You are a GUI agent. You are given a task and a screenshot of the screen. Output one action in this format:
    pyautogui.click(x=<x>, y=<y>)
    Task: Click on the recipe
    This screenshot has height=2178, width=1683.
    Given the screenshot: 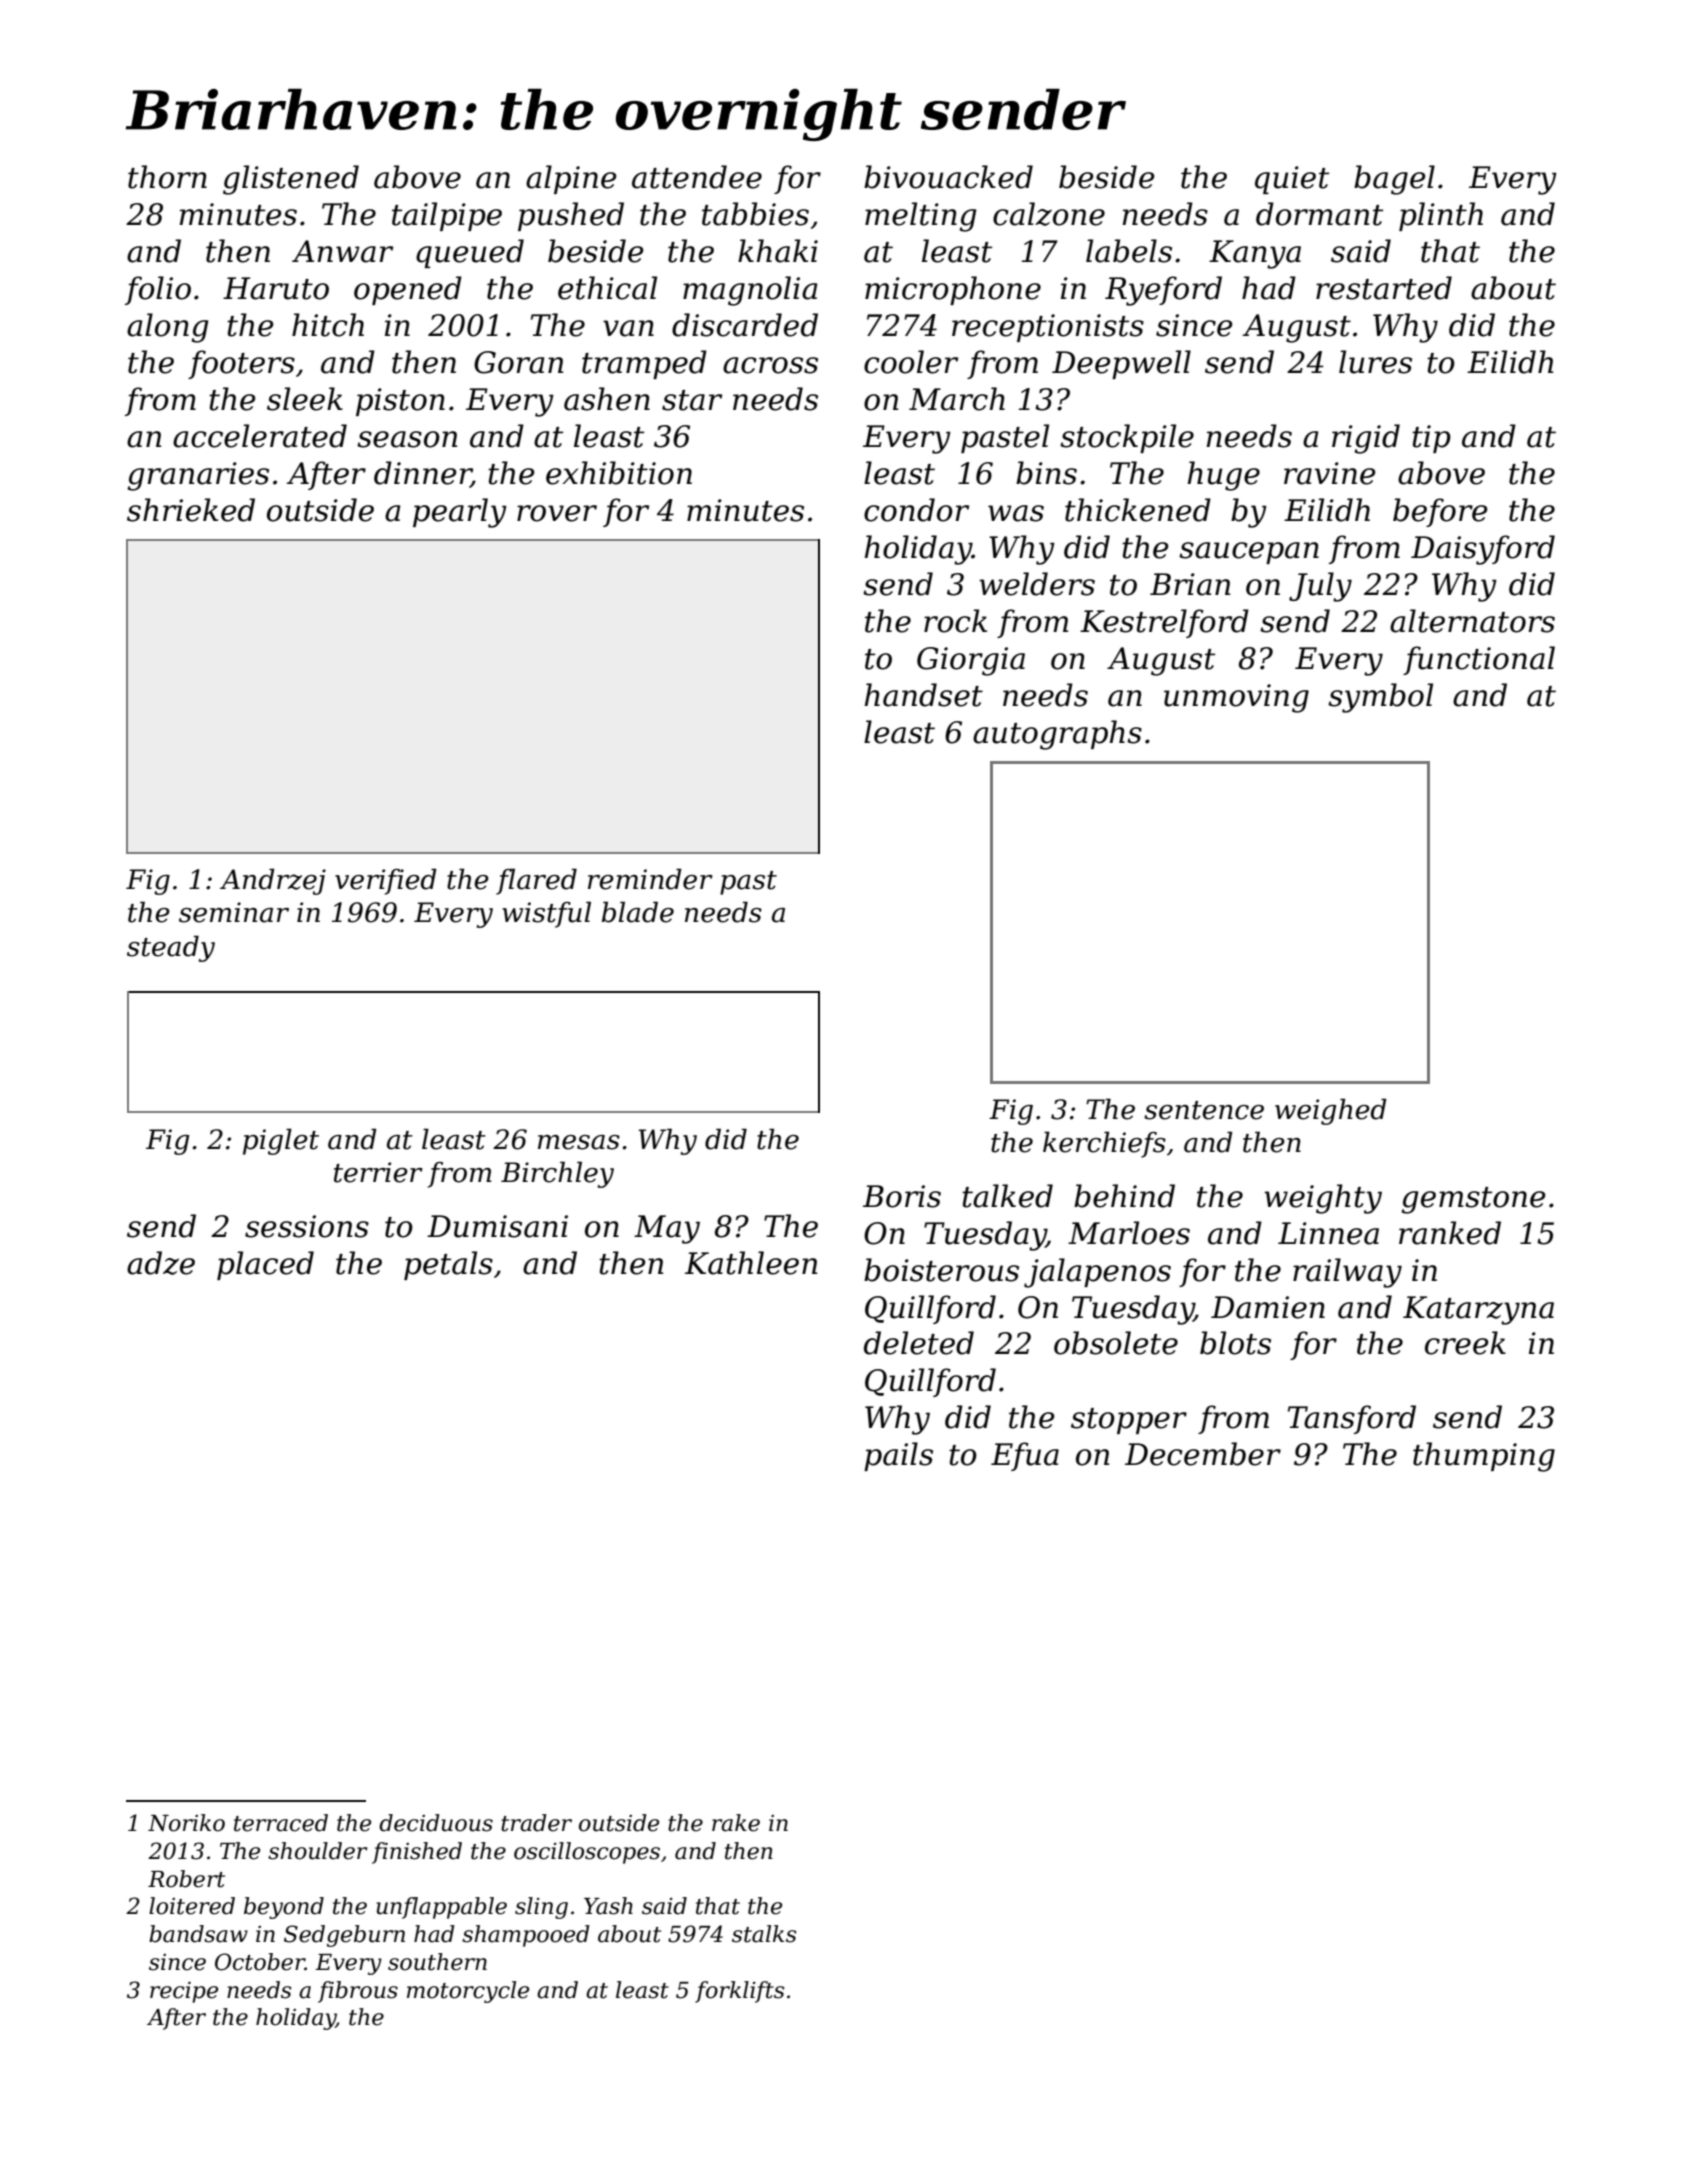 What is the action you would take?
    pyautogui.click(x=184, y=1992)
